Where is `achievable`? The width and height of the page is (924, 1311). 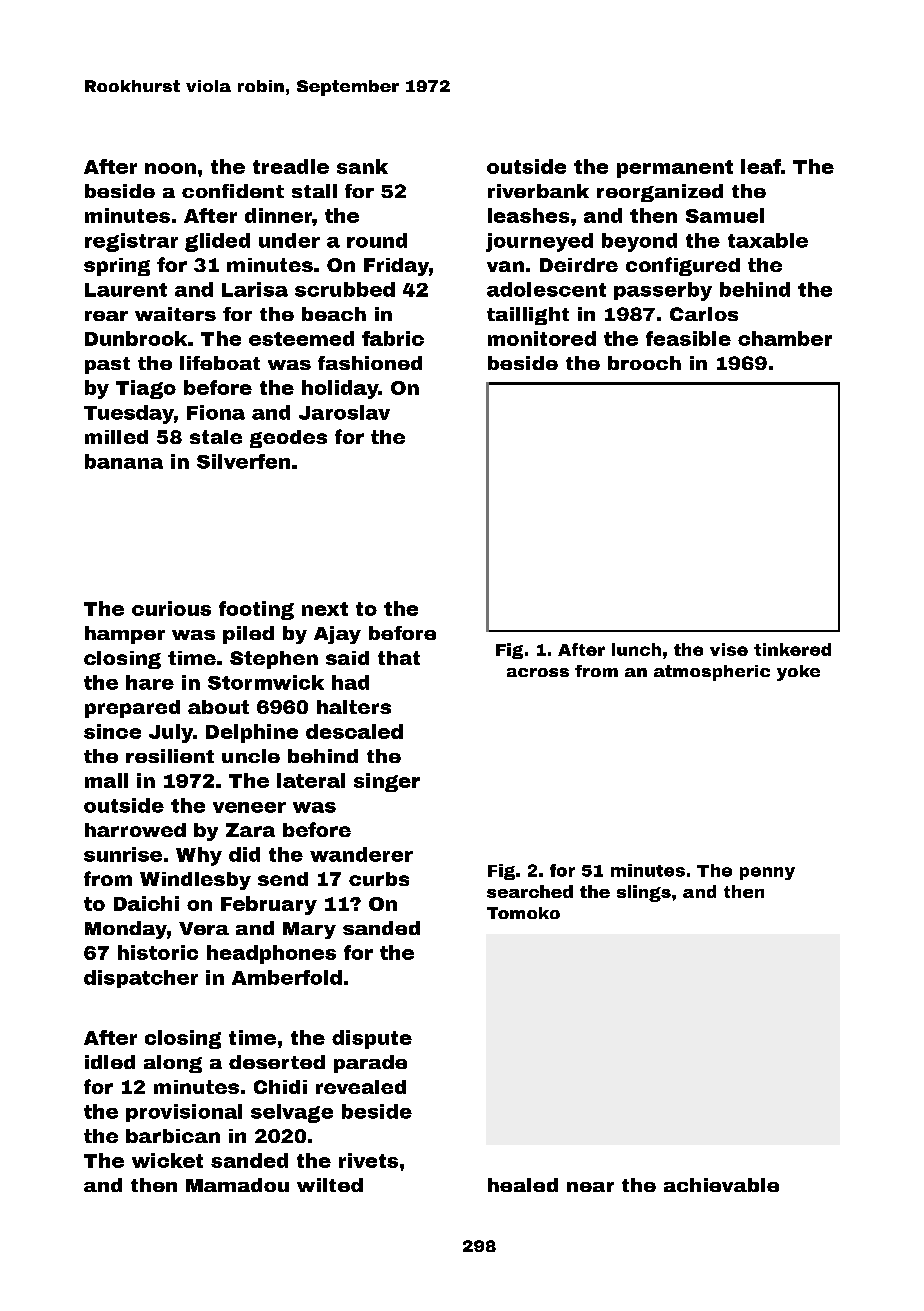
achievable is located at coordinates (721, 1185).
